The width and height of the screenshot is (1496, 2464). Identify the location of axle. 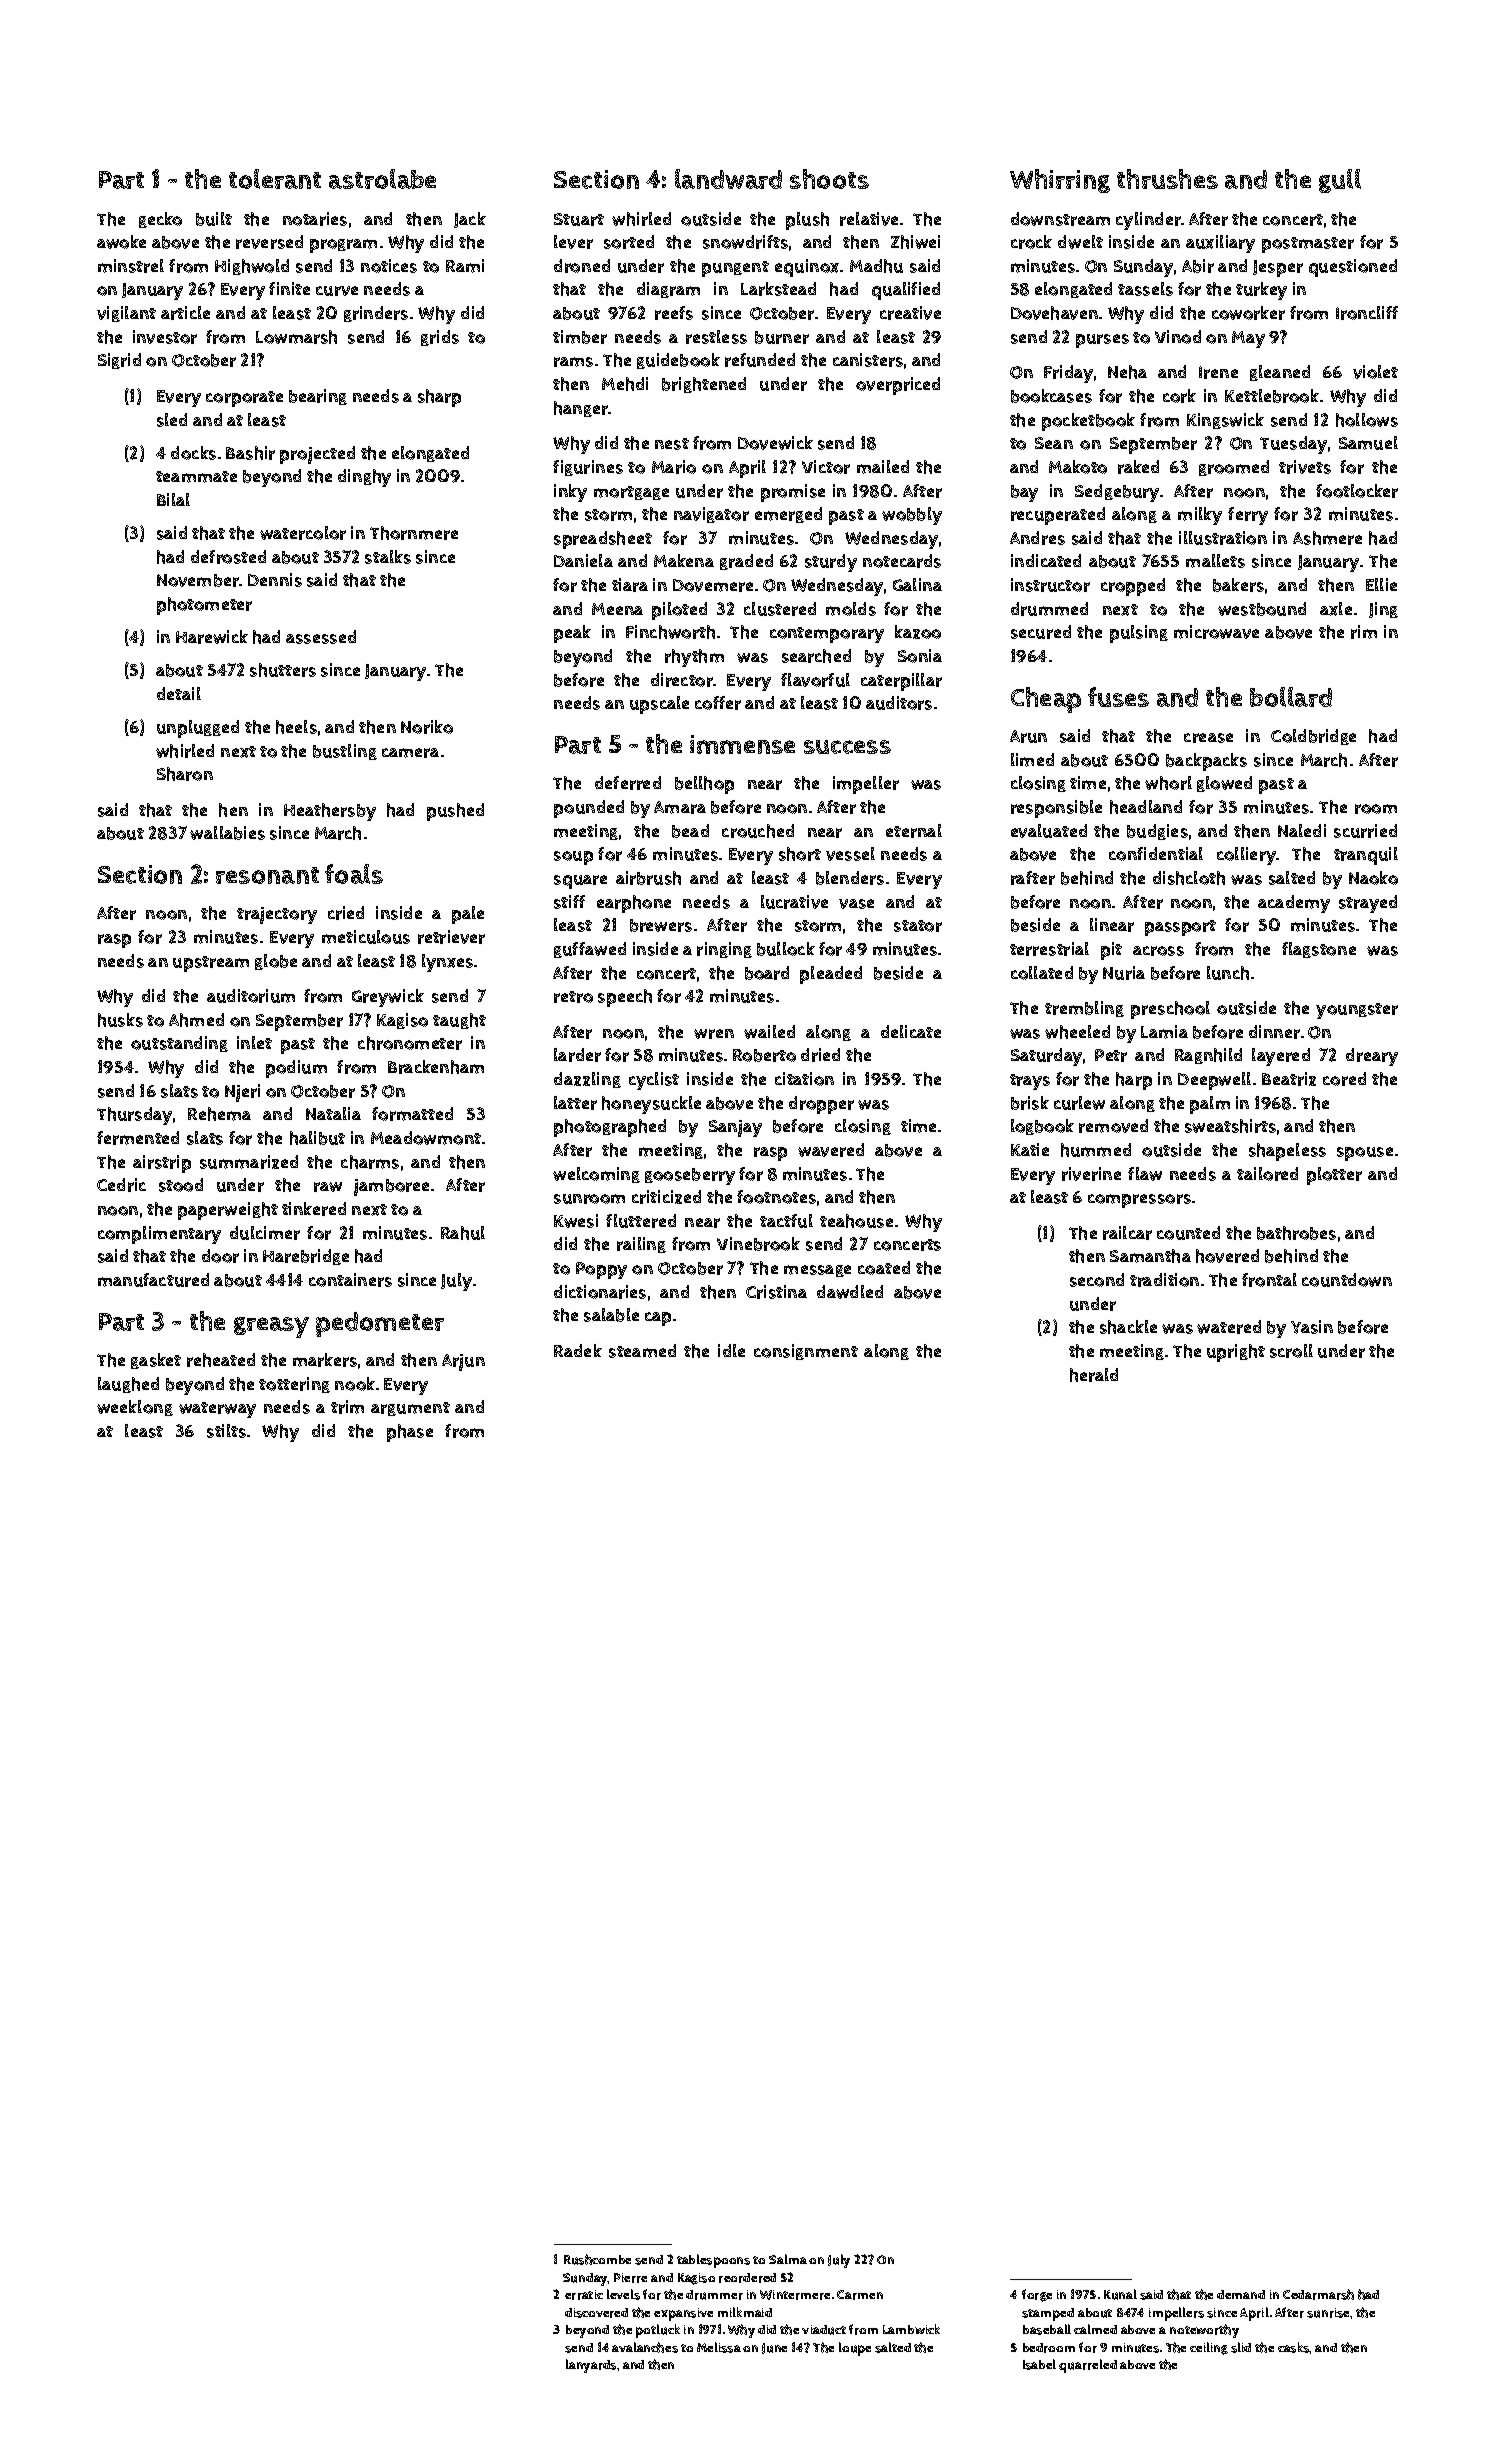
(1336, 609).
